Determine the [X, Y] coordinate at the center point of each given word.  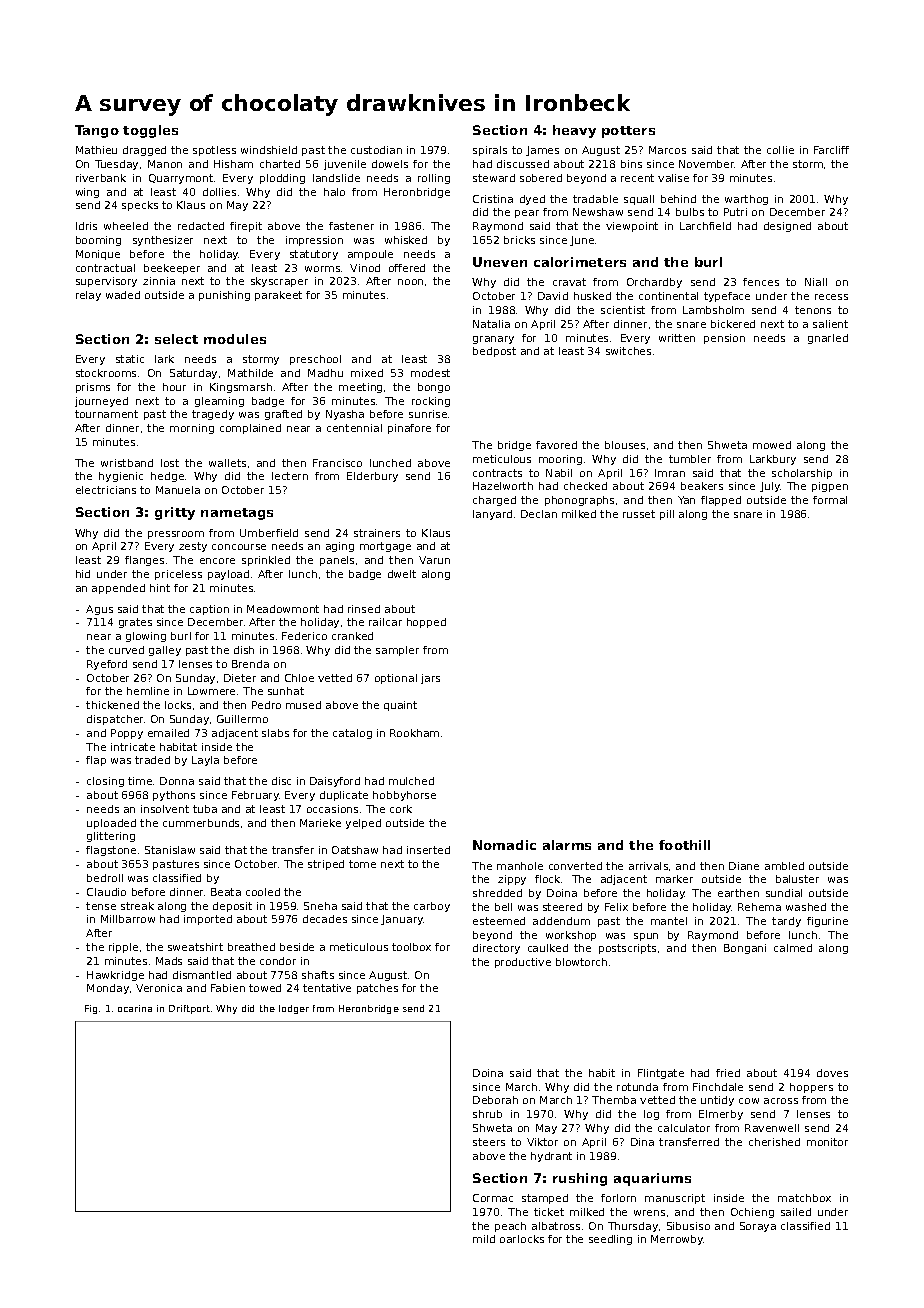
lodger [294, 1009]
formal [830, 500]
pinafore [409, 429]
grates [135, 623]
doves [832, 1073]
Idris [86, 226]
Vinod [365, 268]
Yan [686, 500]
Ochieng [752, 1213]
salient [830, 324]
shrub [487, 1114]
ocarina [135, 1008]
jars [430, 679]
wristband [127, 463]
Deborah [495, 1100]
